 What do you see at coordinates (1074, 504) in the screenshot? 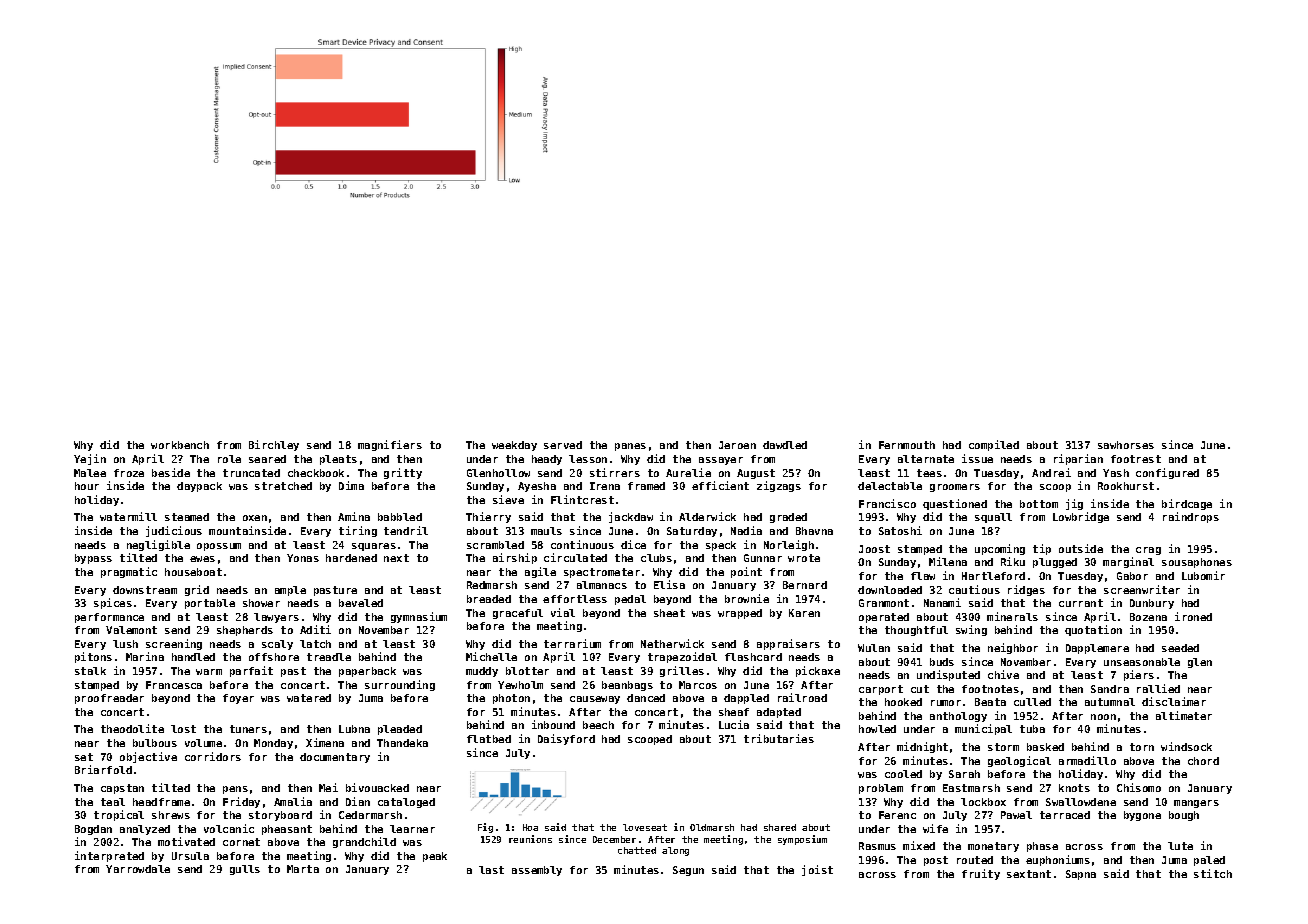
I see `jig` at bounding box center [1074, 504].
